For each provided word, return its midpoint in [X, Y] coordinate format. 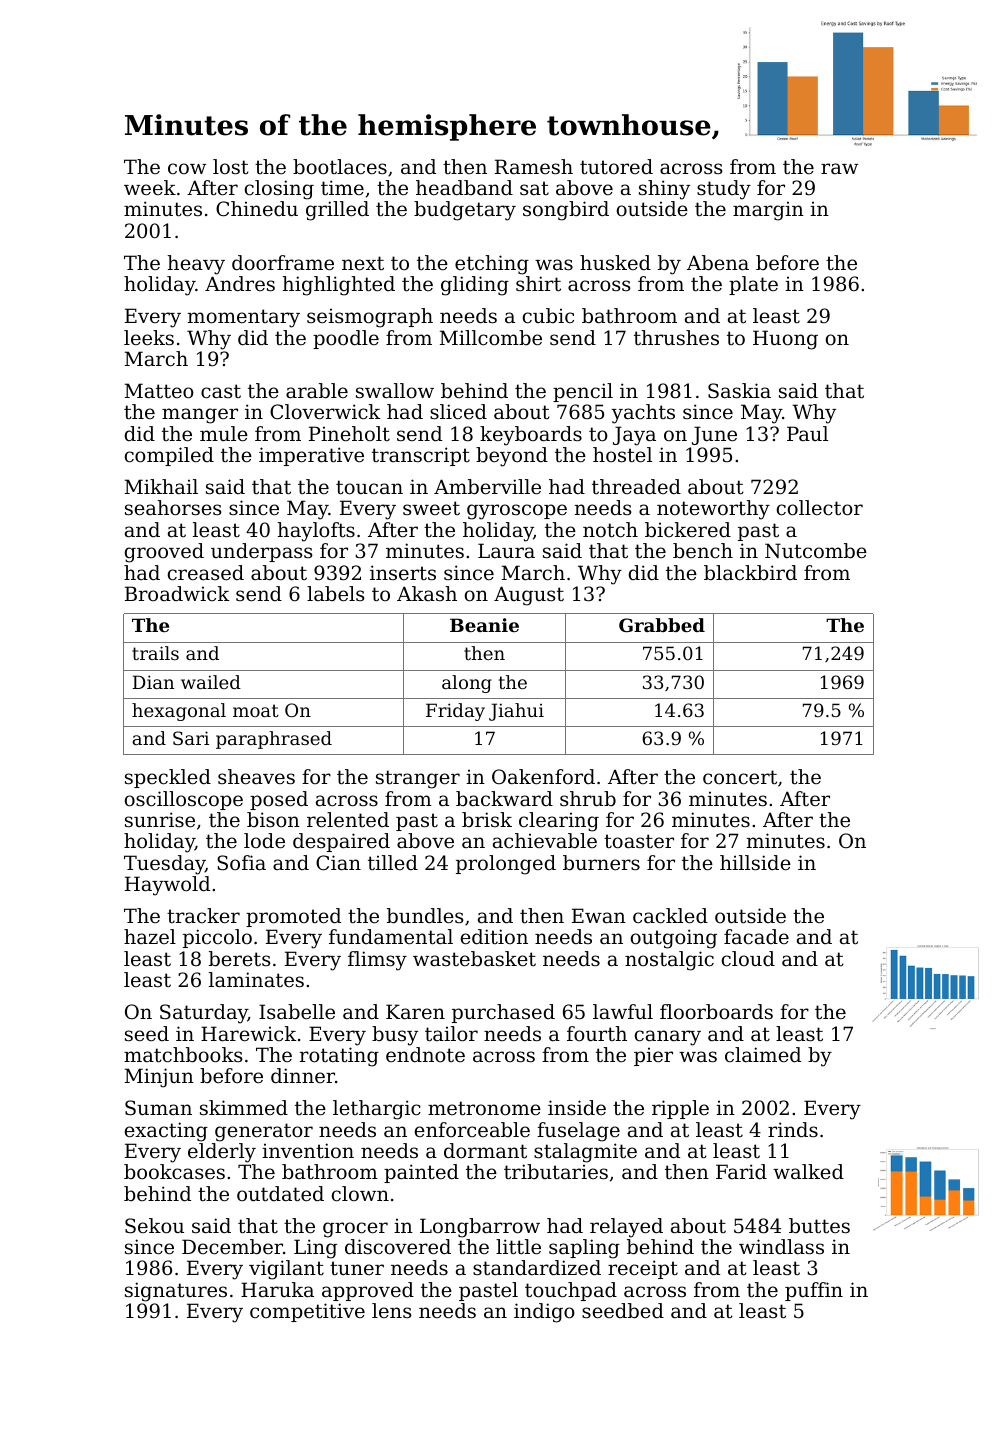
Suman [158, 1108]
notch [610, 530]
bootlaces [340, 167]
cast [221, 391]
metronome [484, 1108]
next [363, 263]
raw [839, 168]
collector [820, 508]
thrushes [676, 338]
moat [256, 710]
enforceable [472, 1130]
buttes [819, 1226]
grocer [355, 1230]
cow [187, 168]
